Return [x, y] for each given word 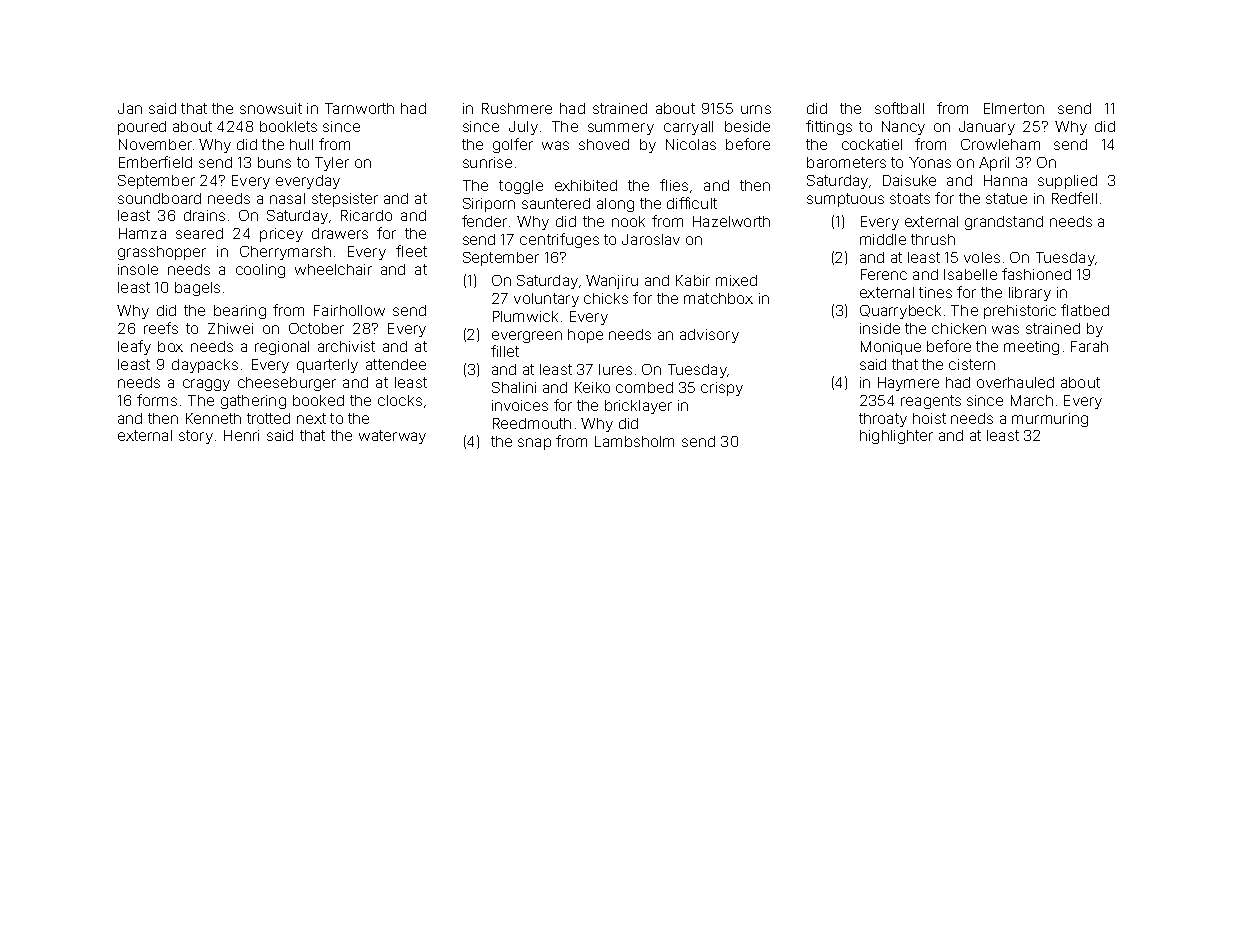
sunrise [487, 162]
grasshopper [162, 253]
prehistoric [1020, 312]
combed [644, 387]
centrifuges [559, 240]
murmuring [1050, 420]
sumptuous [845, 200]
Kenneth [213, 418]
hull [301, 144]
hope [585, 336]
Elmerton [1014, 108]
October [316, 328]
